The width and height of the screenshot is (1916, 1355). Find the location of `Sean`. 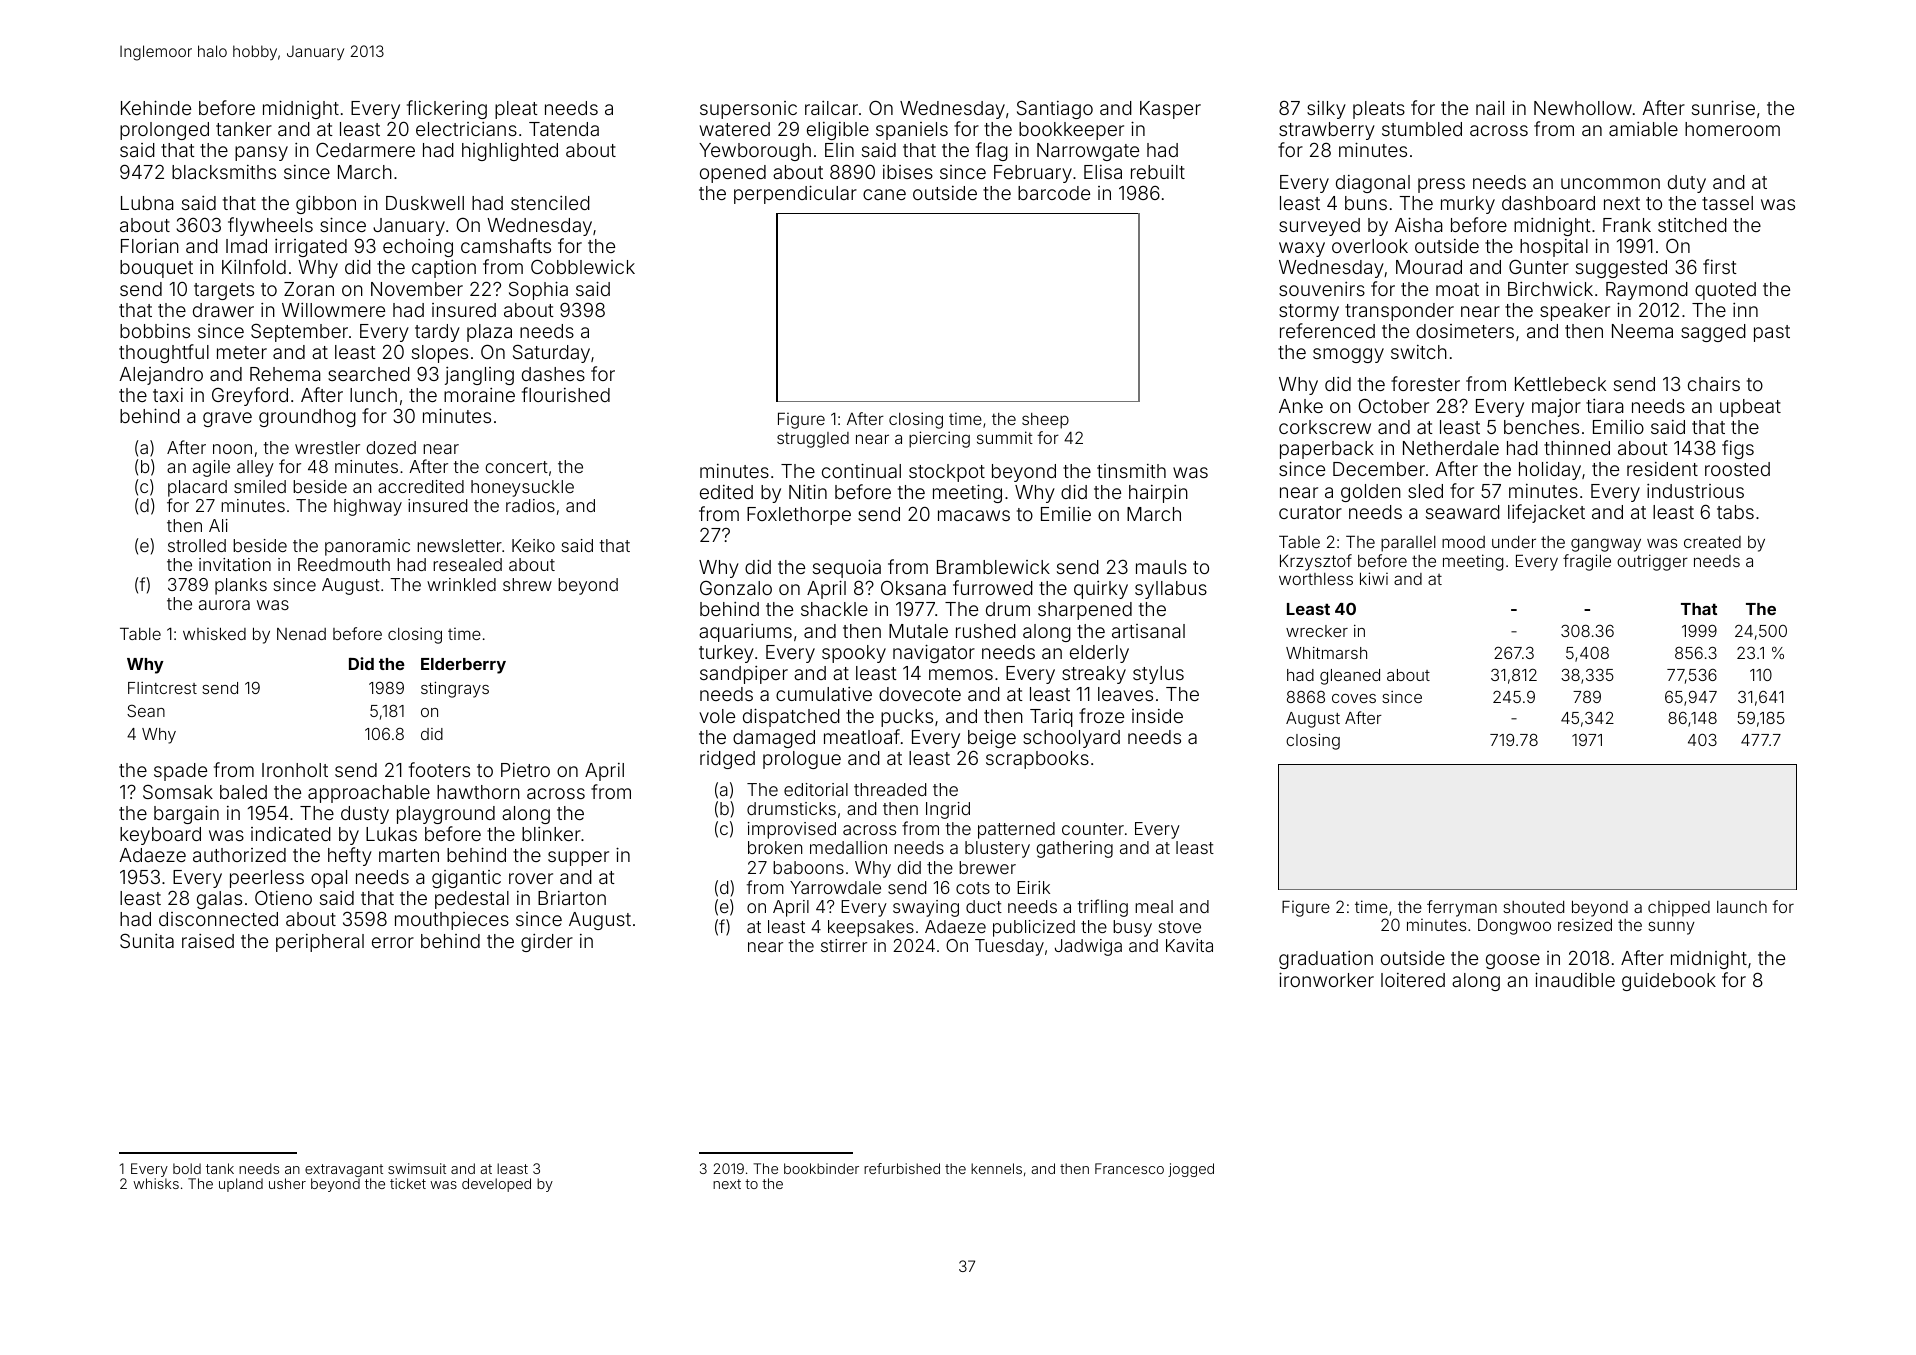

Sean is located at coordinates (146, 710).
